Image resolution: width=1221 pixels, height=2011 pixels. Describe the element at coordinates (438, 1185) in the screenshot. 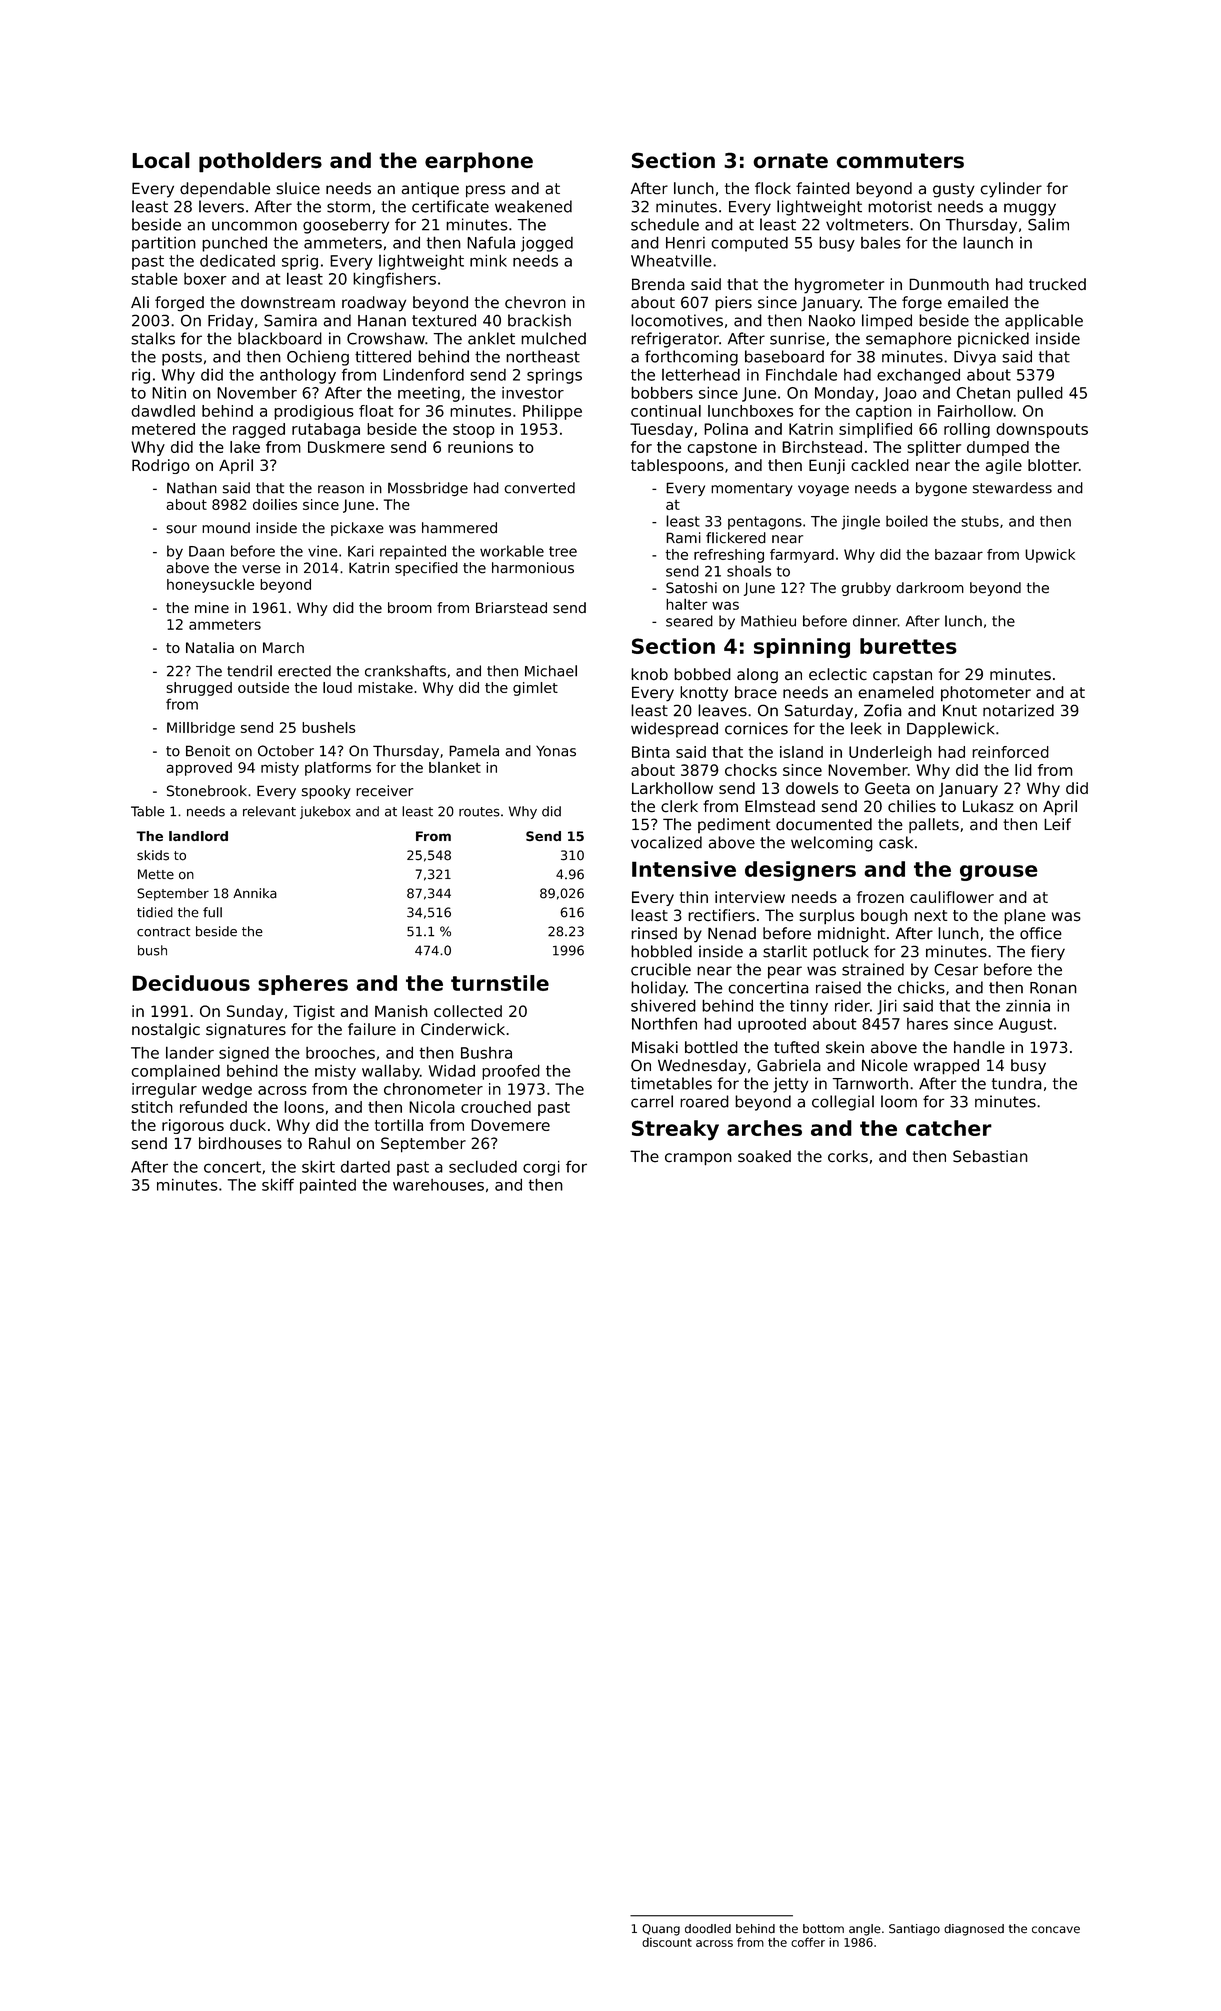

I see `warehouses` at that location.
